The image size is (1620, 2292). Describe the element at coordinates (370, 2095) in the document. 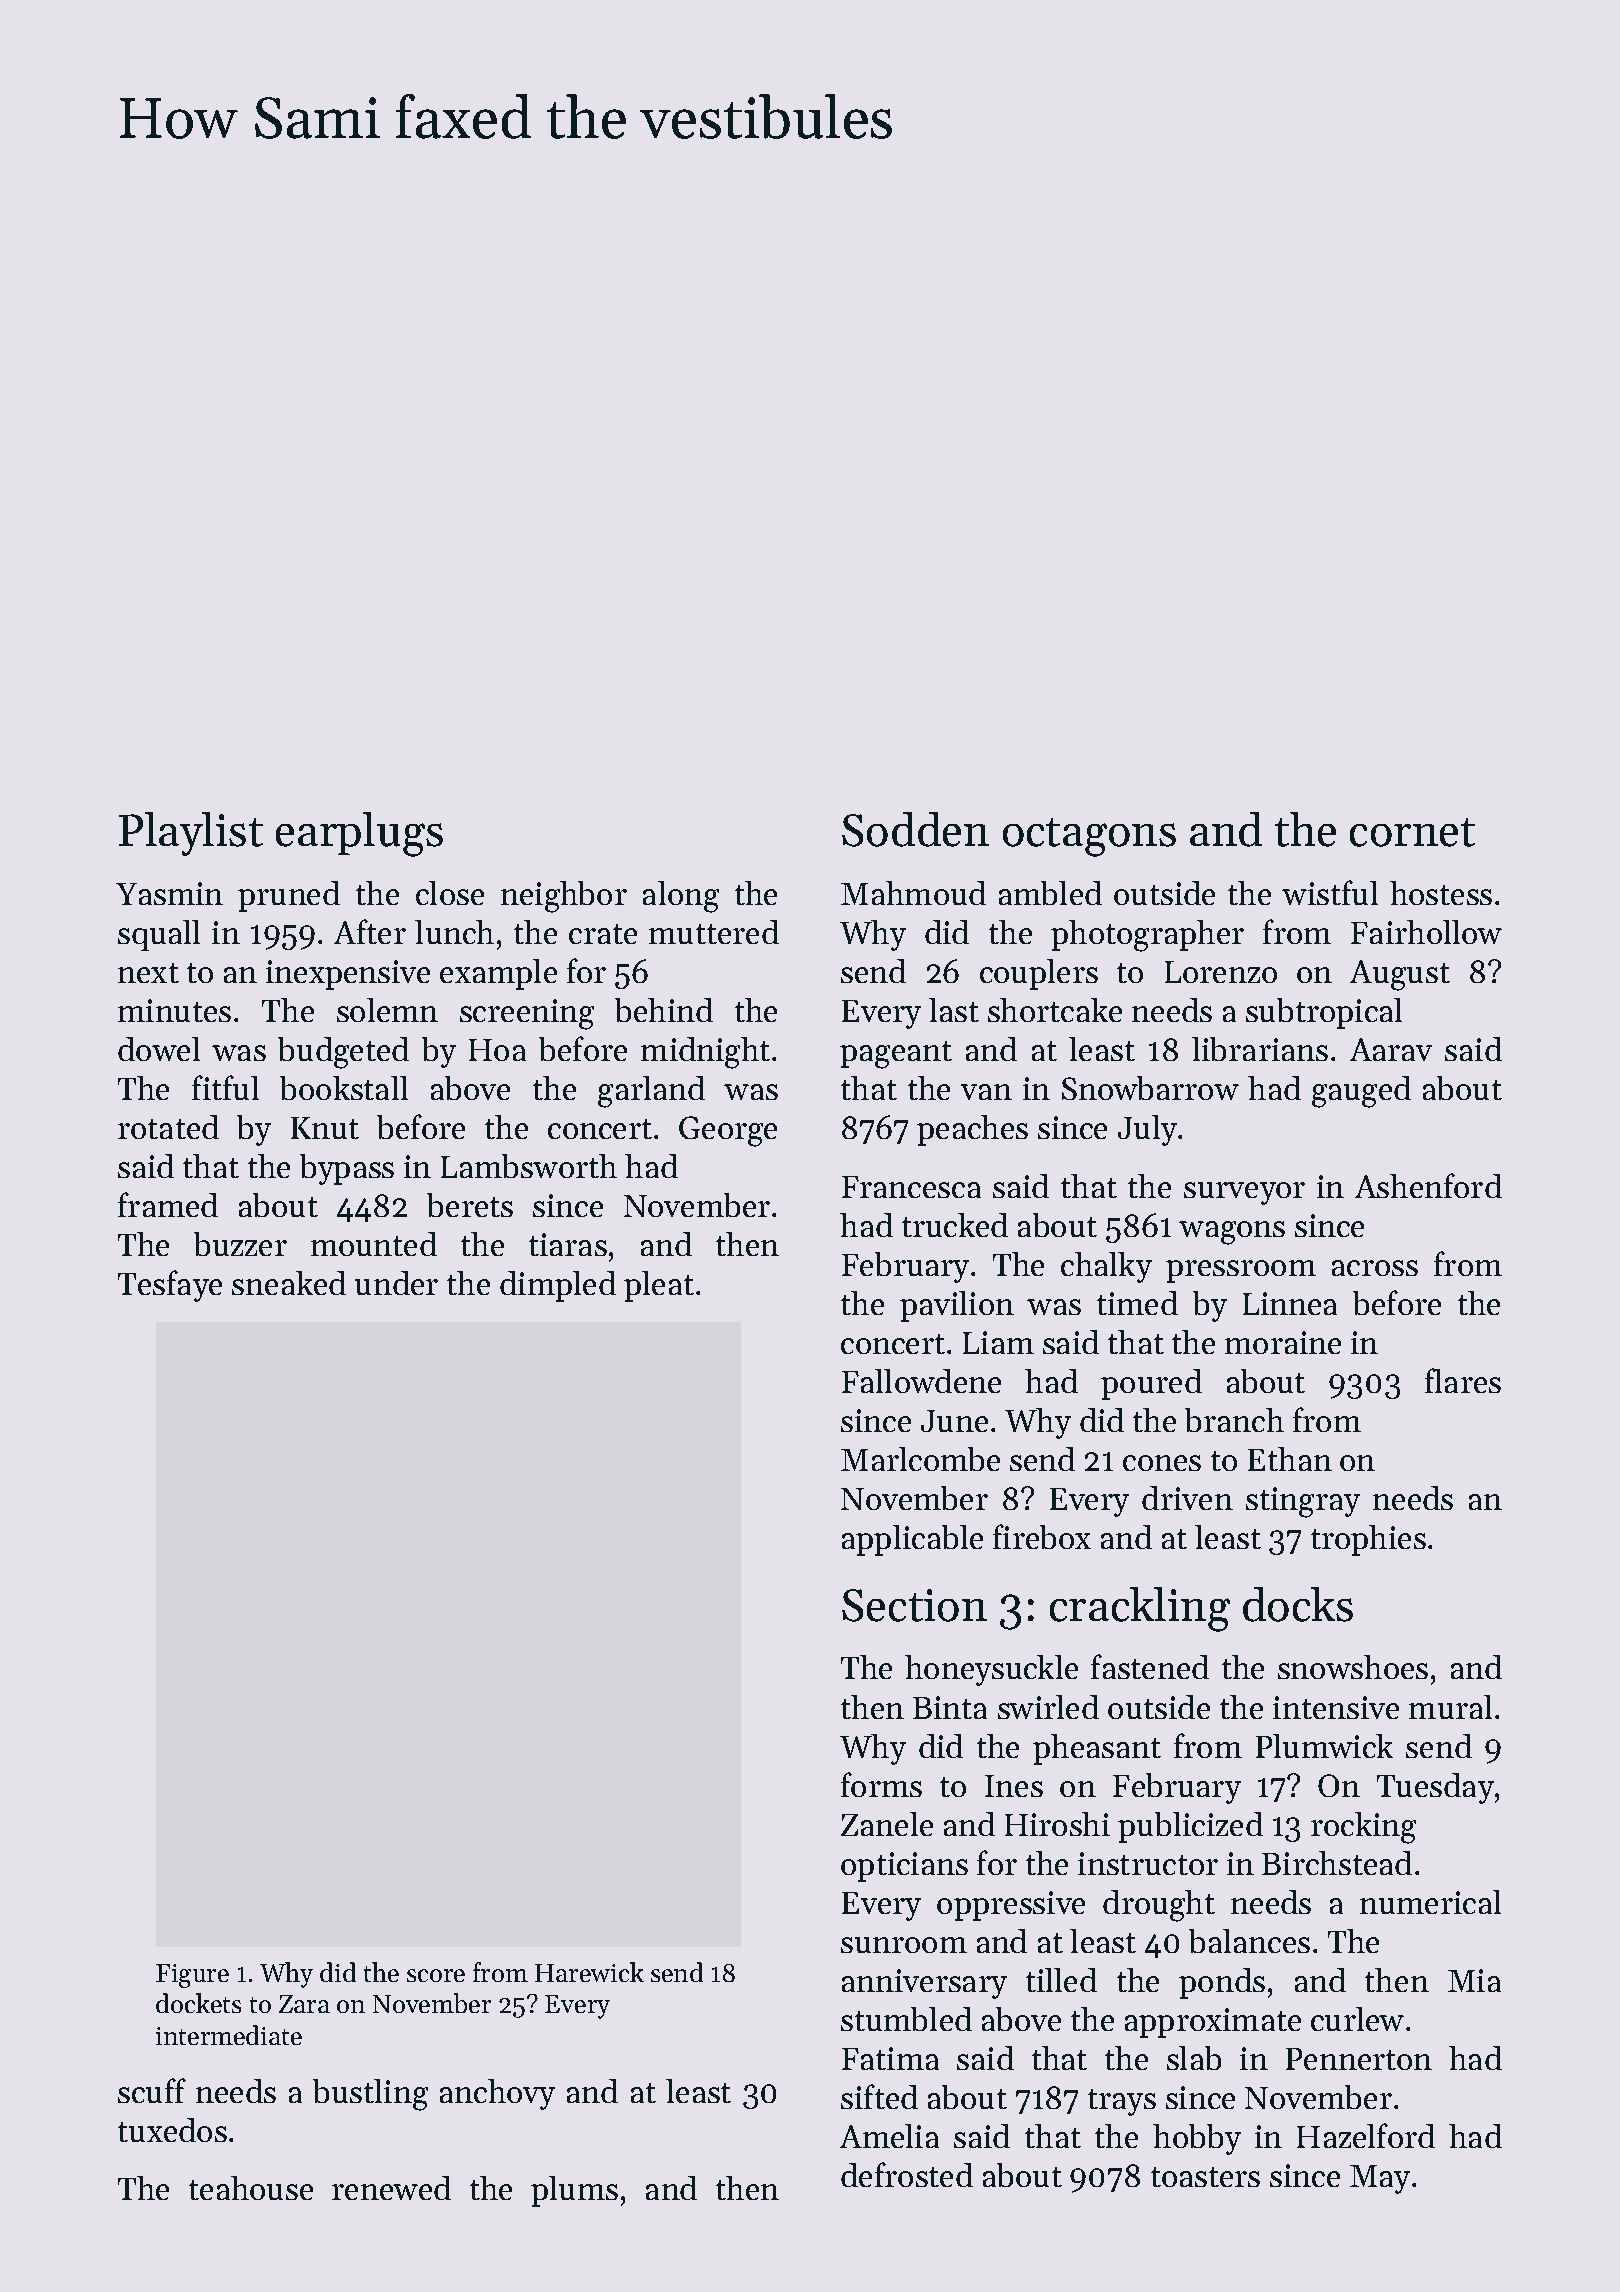

I see `bustling` at that location.
